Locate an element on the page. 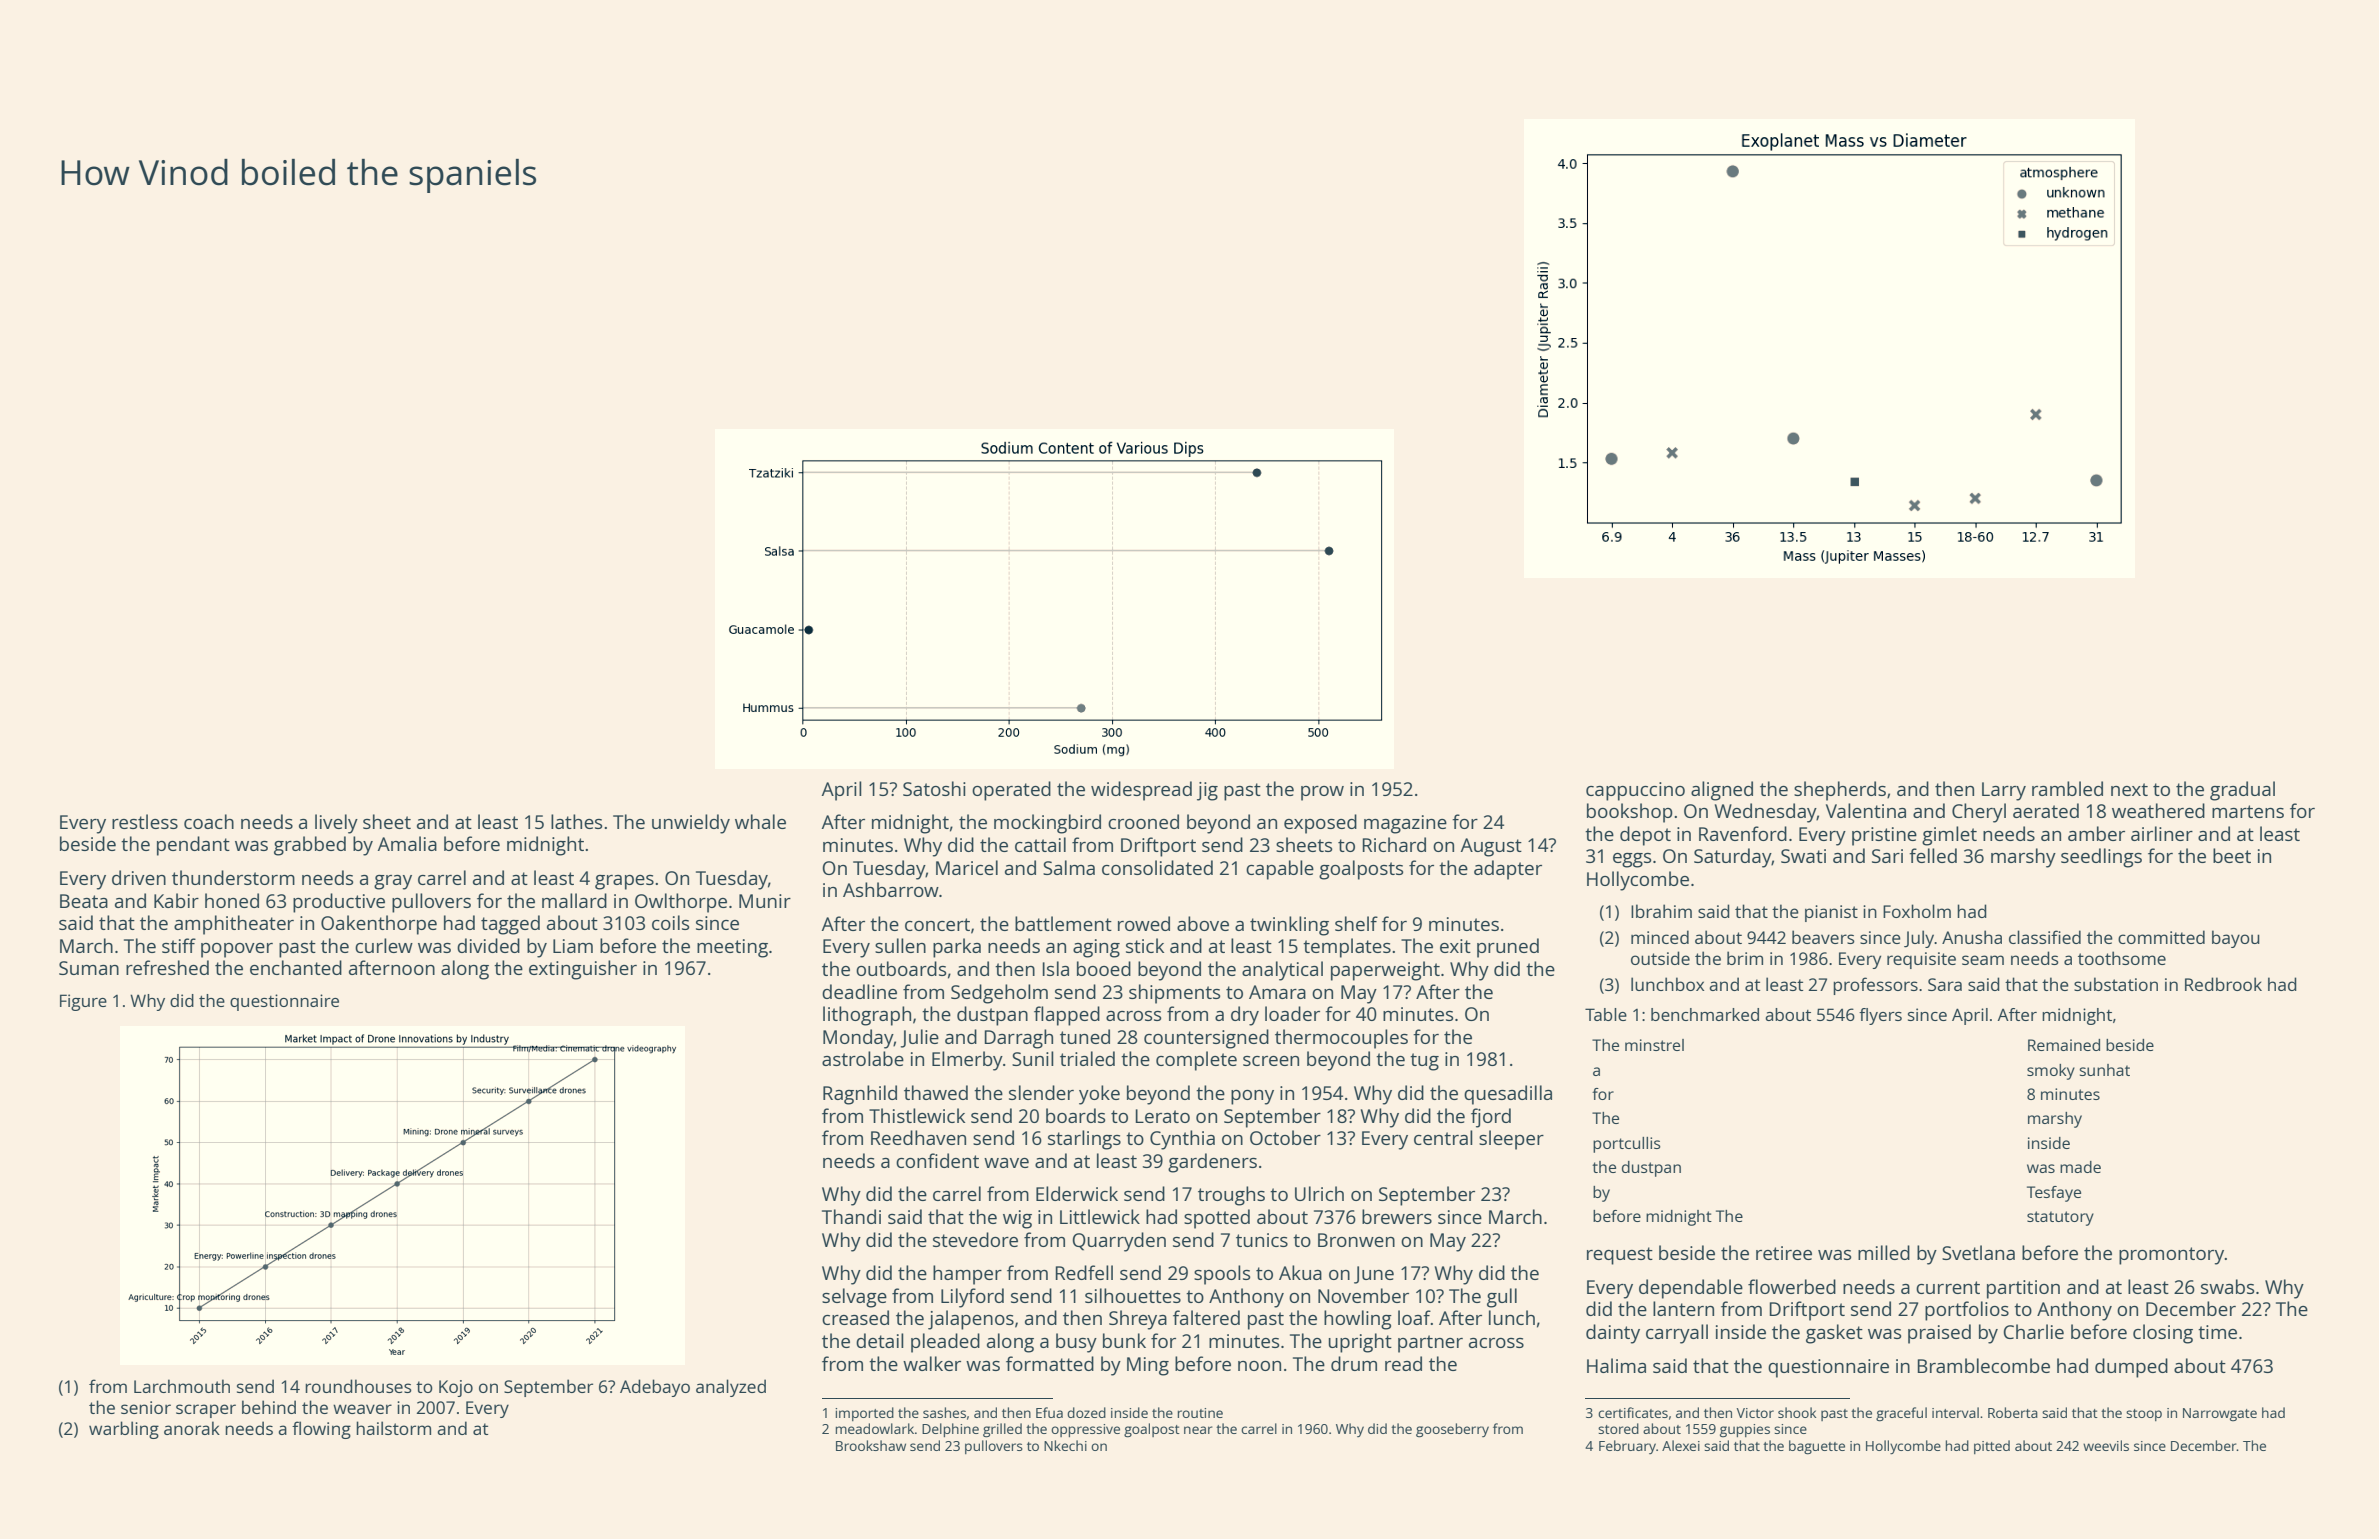 This page has width=2379, height=1539. portcullis is located at coordinates (1627, 1145).
